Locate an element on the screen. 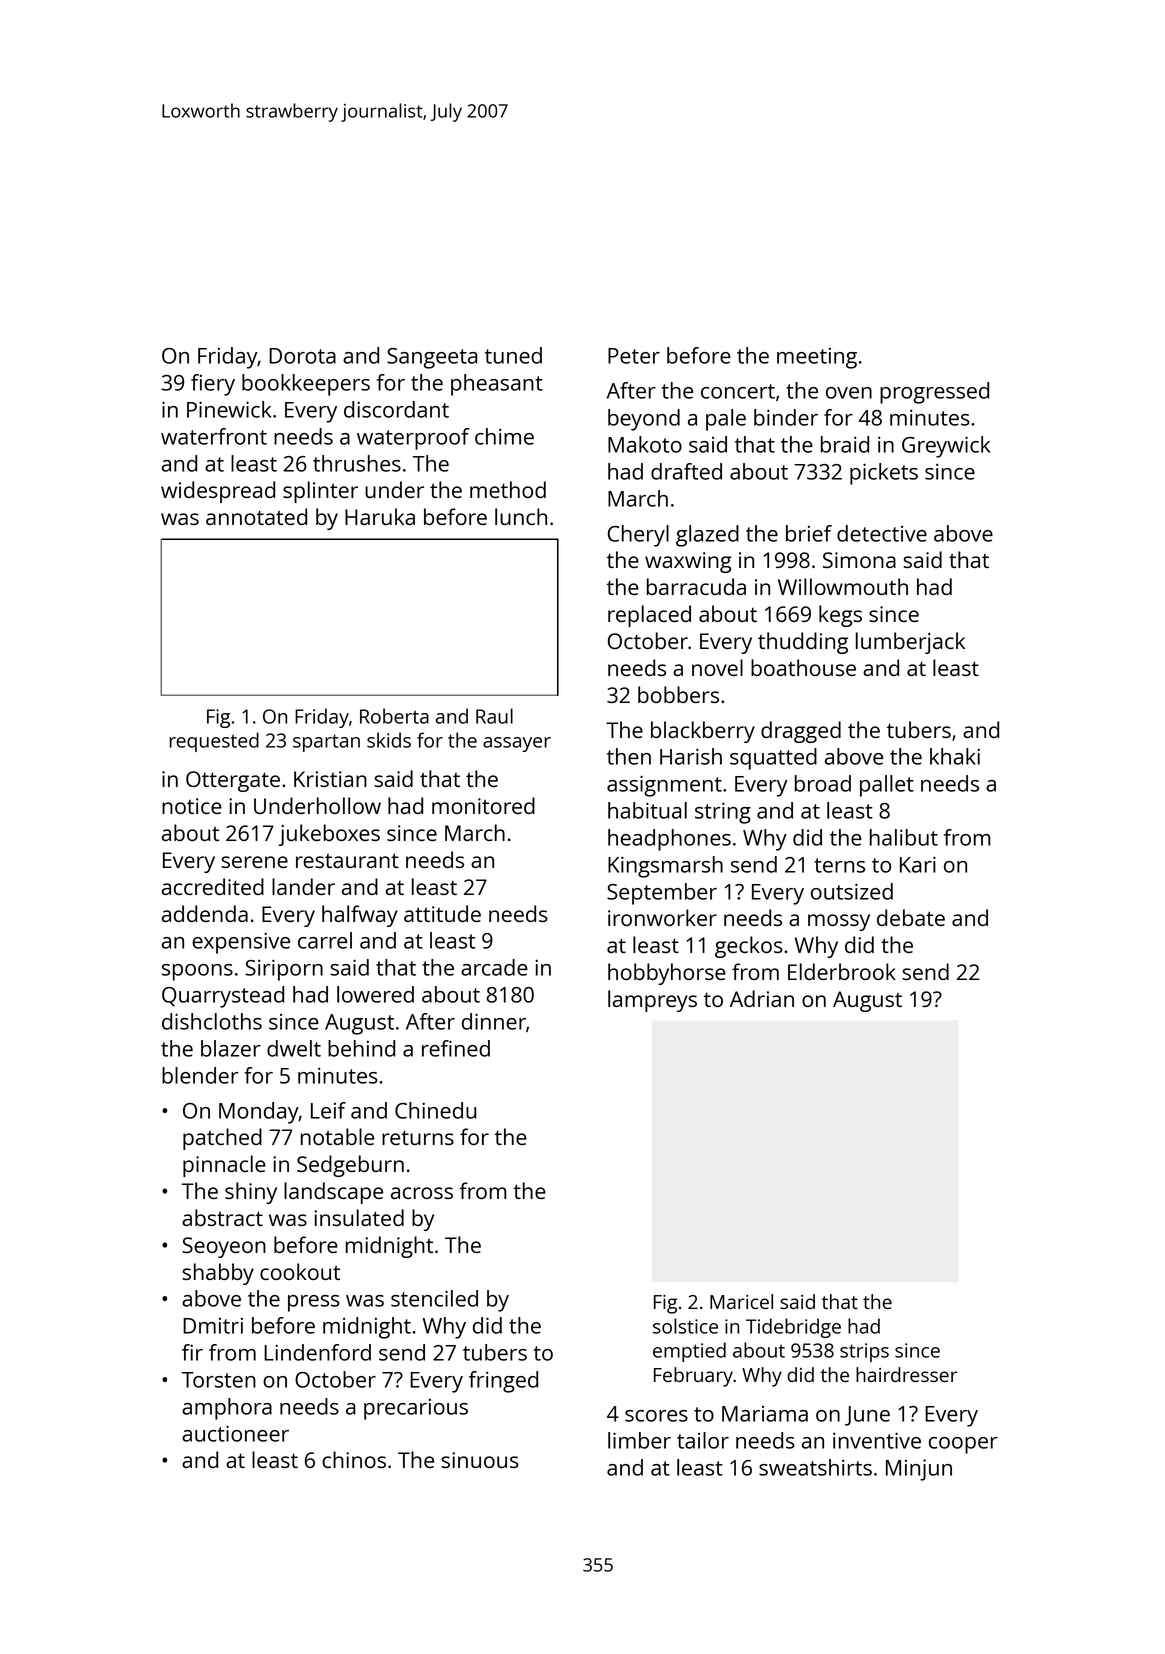 The height and width of the screenshot is (1654, 1165). refined is located at coordinates (456, 1048).
